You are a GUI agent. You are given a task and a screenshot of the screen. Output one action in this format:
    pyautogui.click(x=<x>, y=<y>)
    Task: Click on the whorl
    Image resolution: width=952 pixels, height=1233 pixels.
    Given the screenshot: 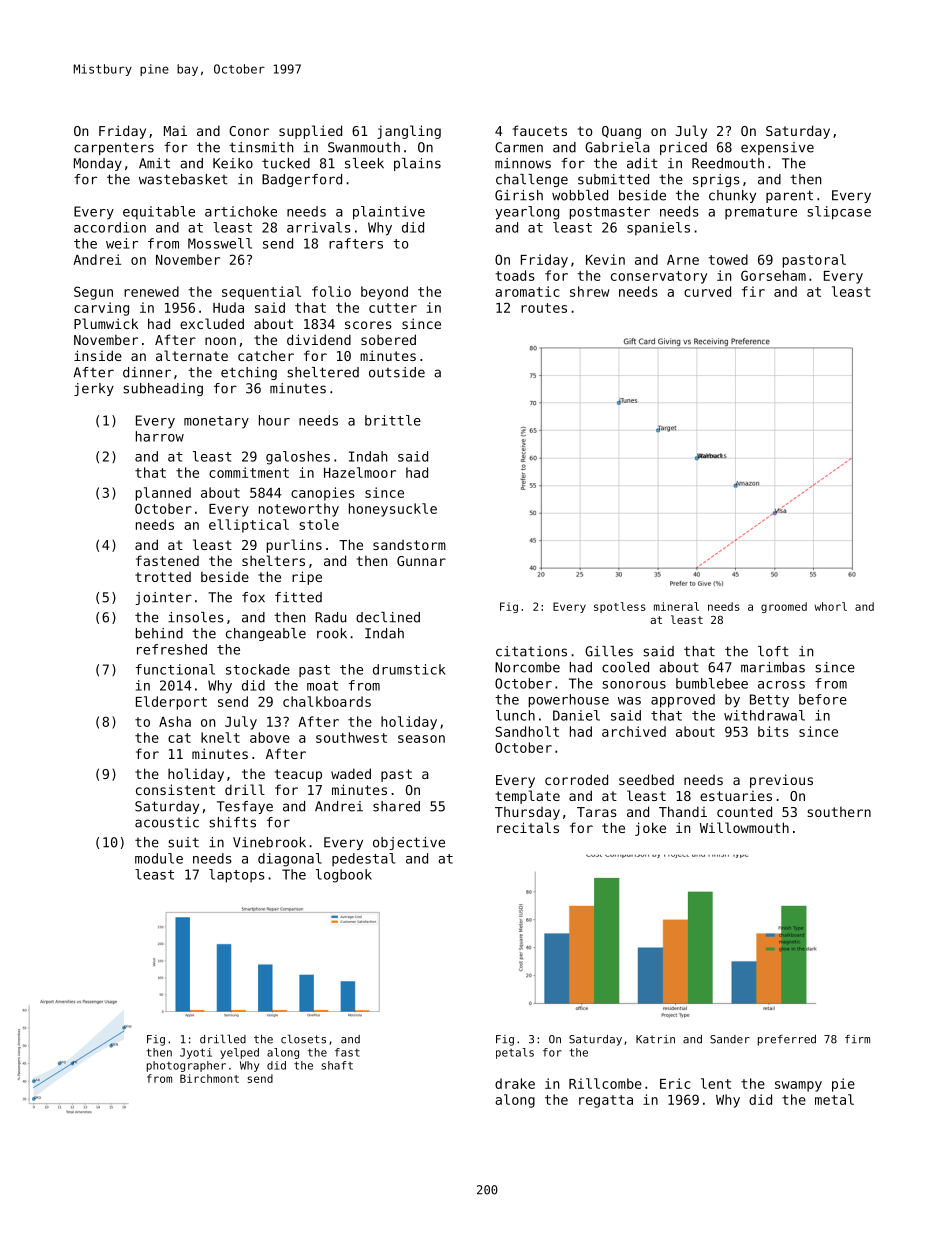 What is the action you would take?
    pyautogui.click(x=830, y=606)
